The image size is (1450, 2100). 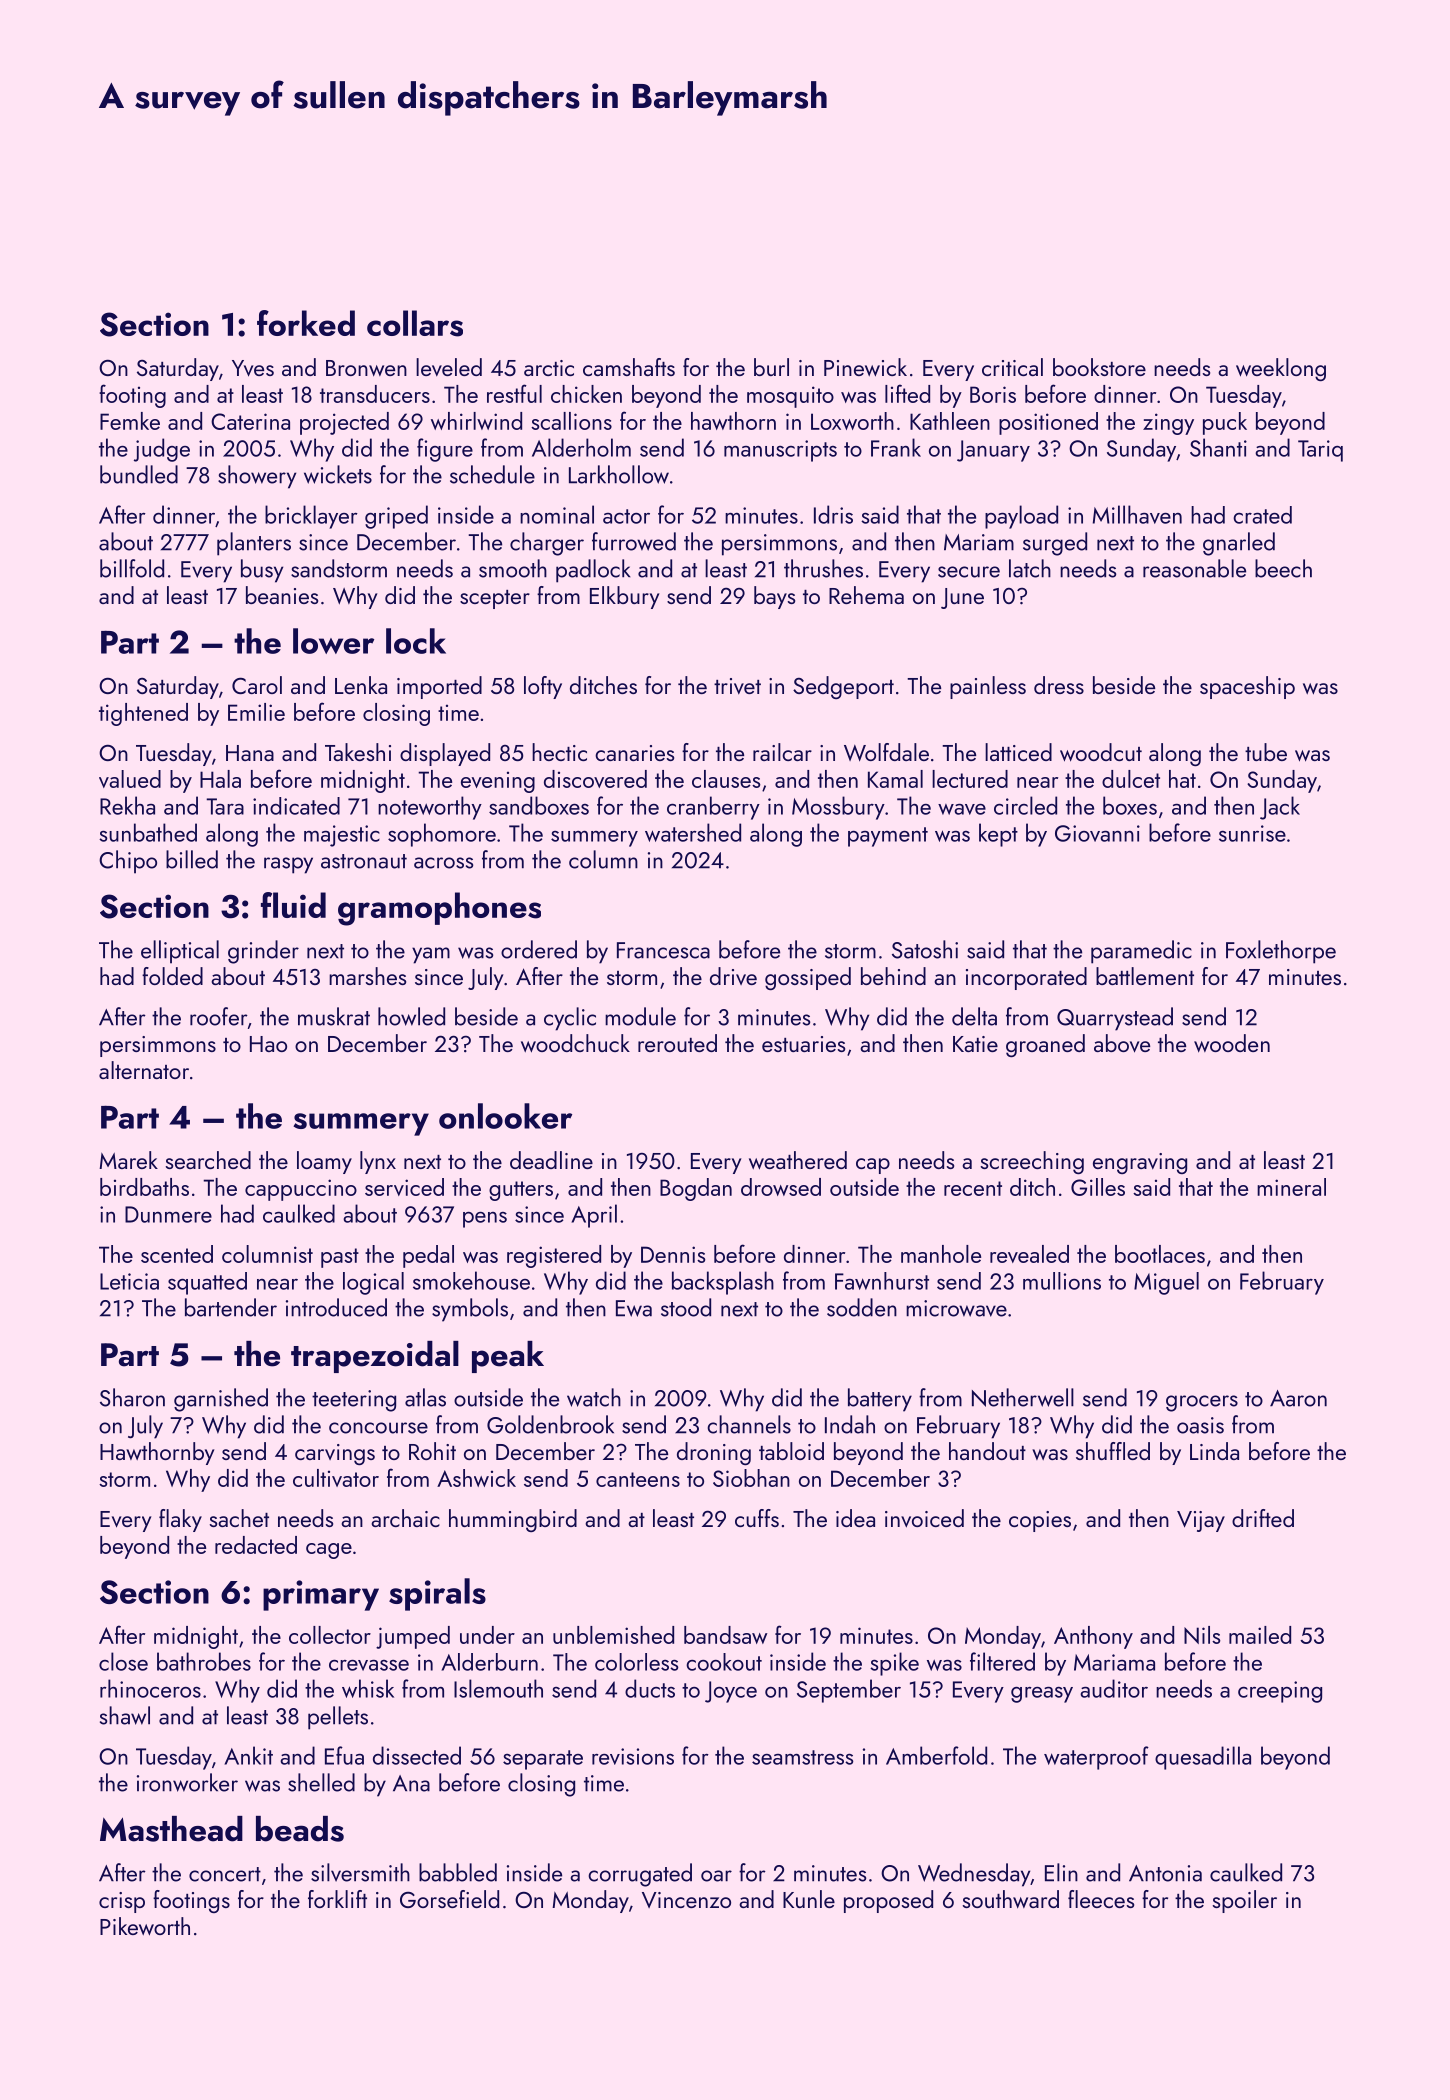 What do you see at coordinates (843, 687) in the image?
I see `Sedgeport` at bounding box center [843, 687].
